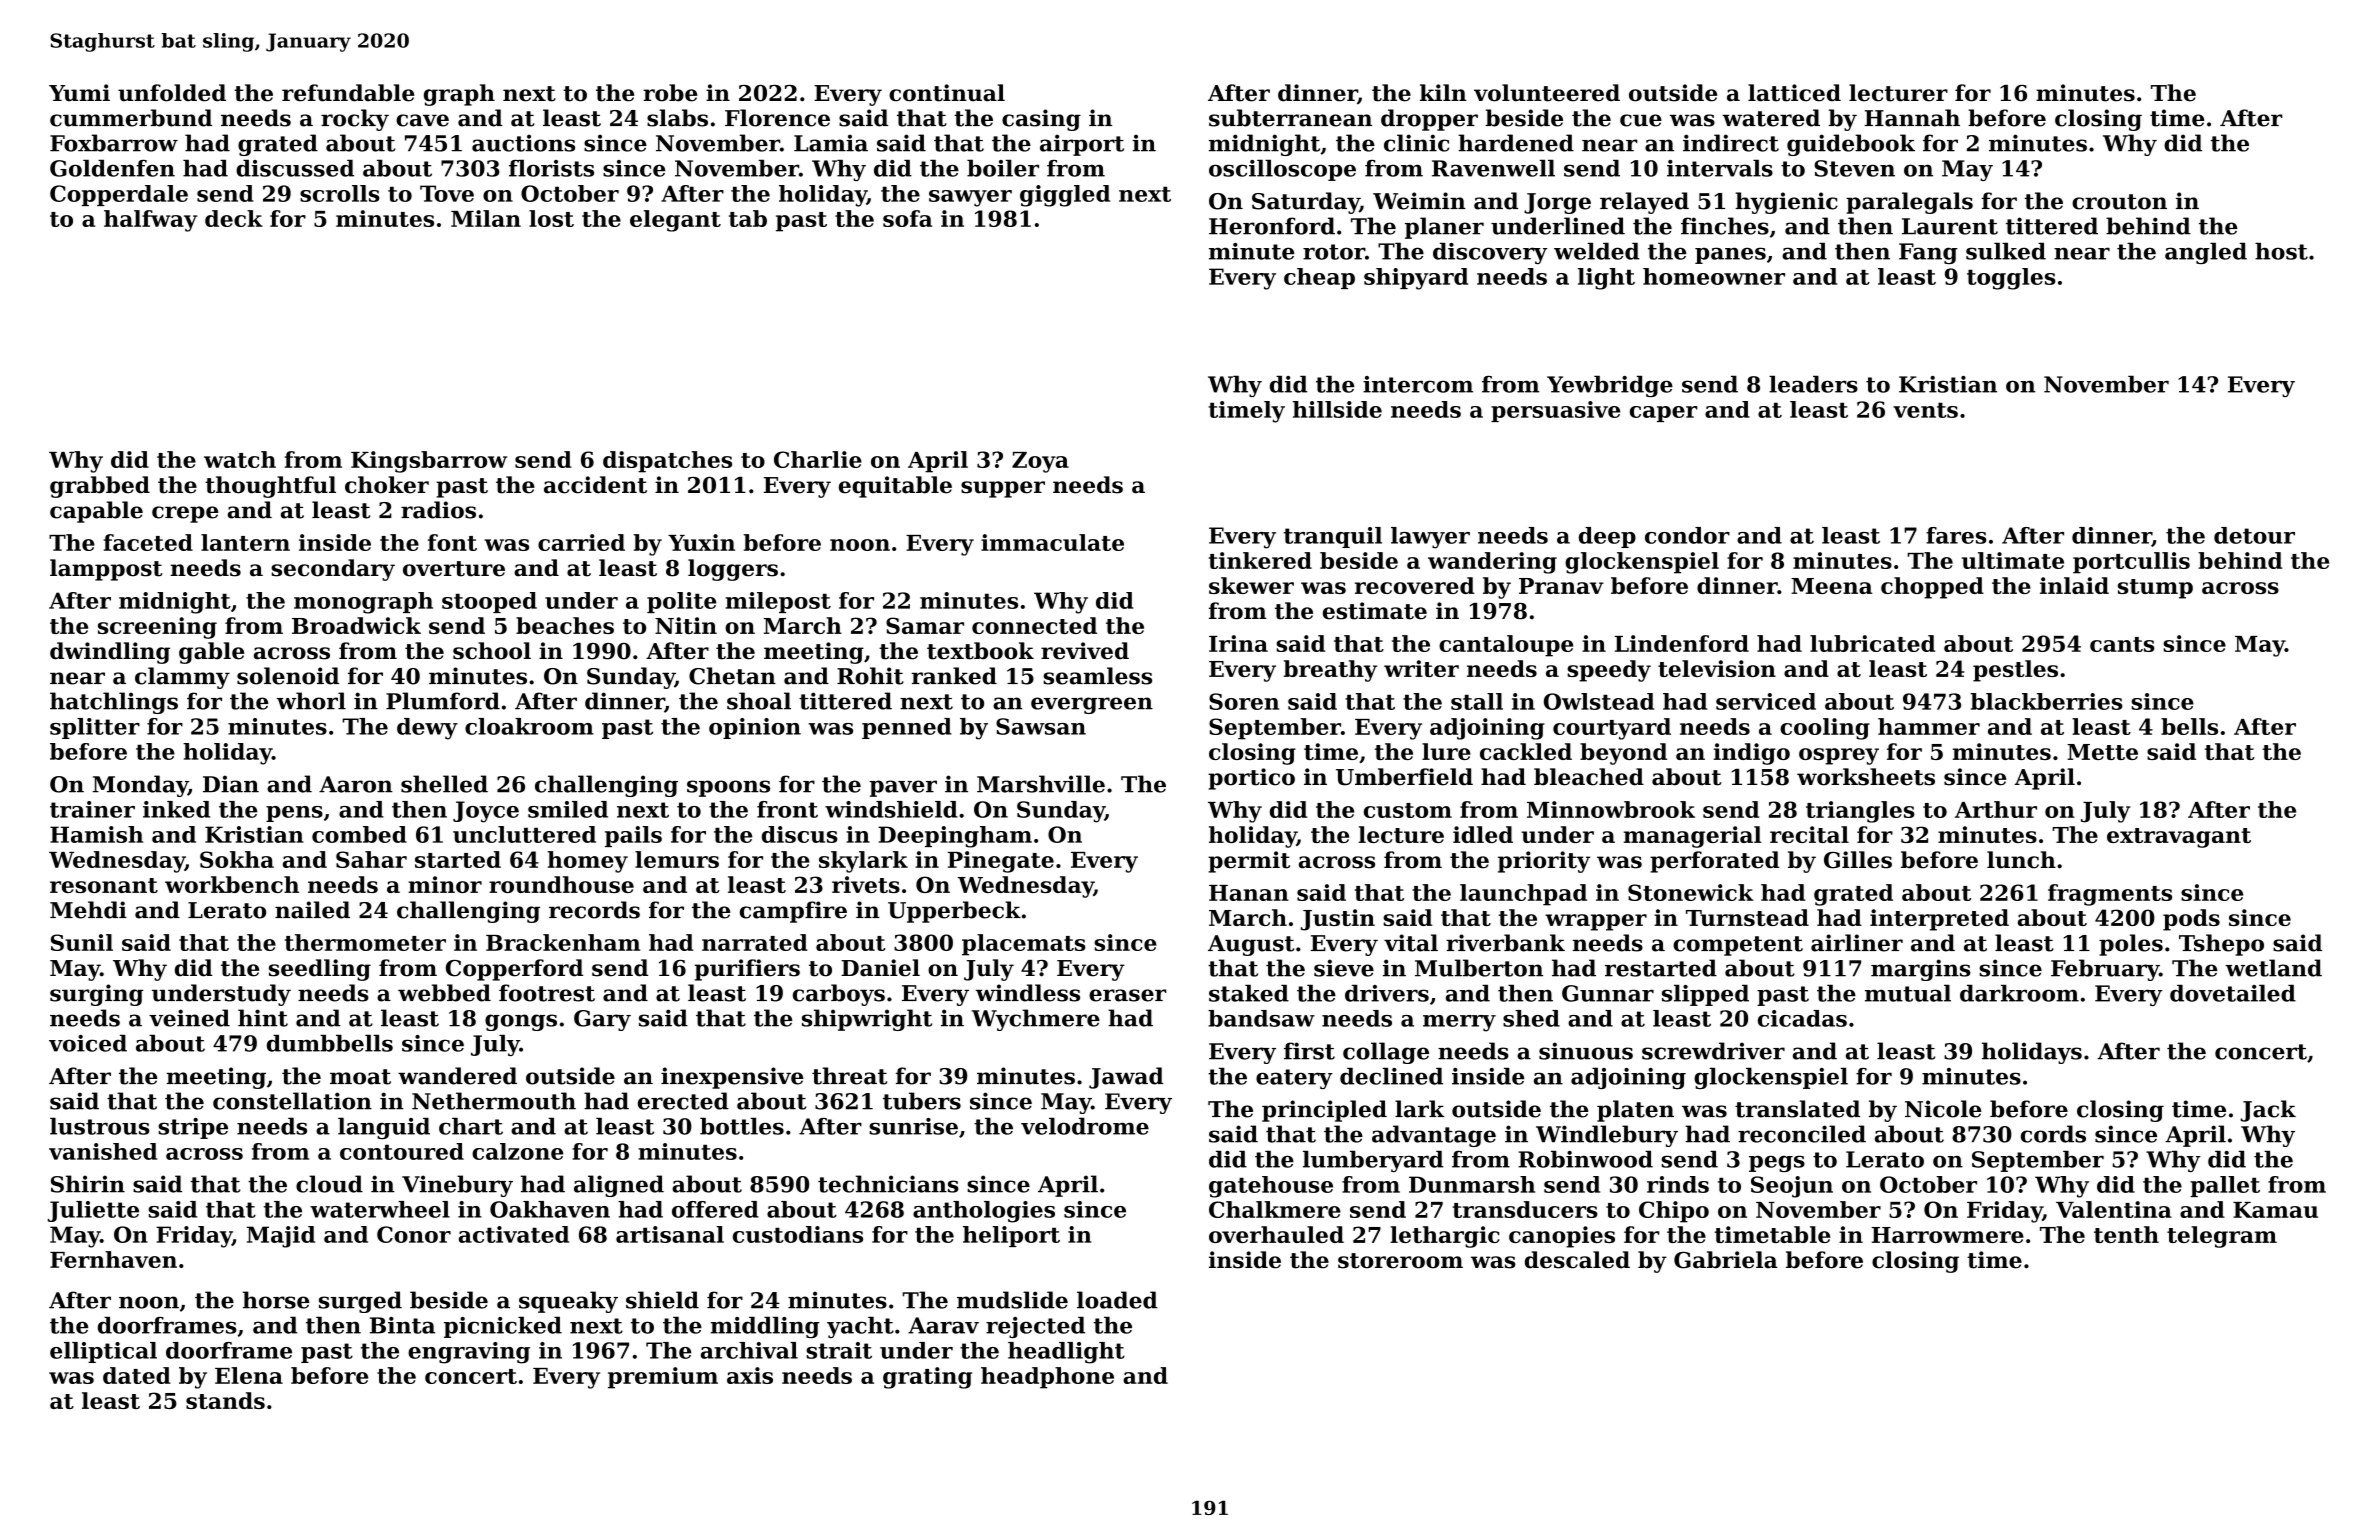 The height and width of the screenshot is (1540, 2380). What do you see at coordinates (925, 625) in the screenshot?
I see `Samar` at bounding box center [925, 625].
